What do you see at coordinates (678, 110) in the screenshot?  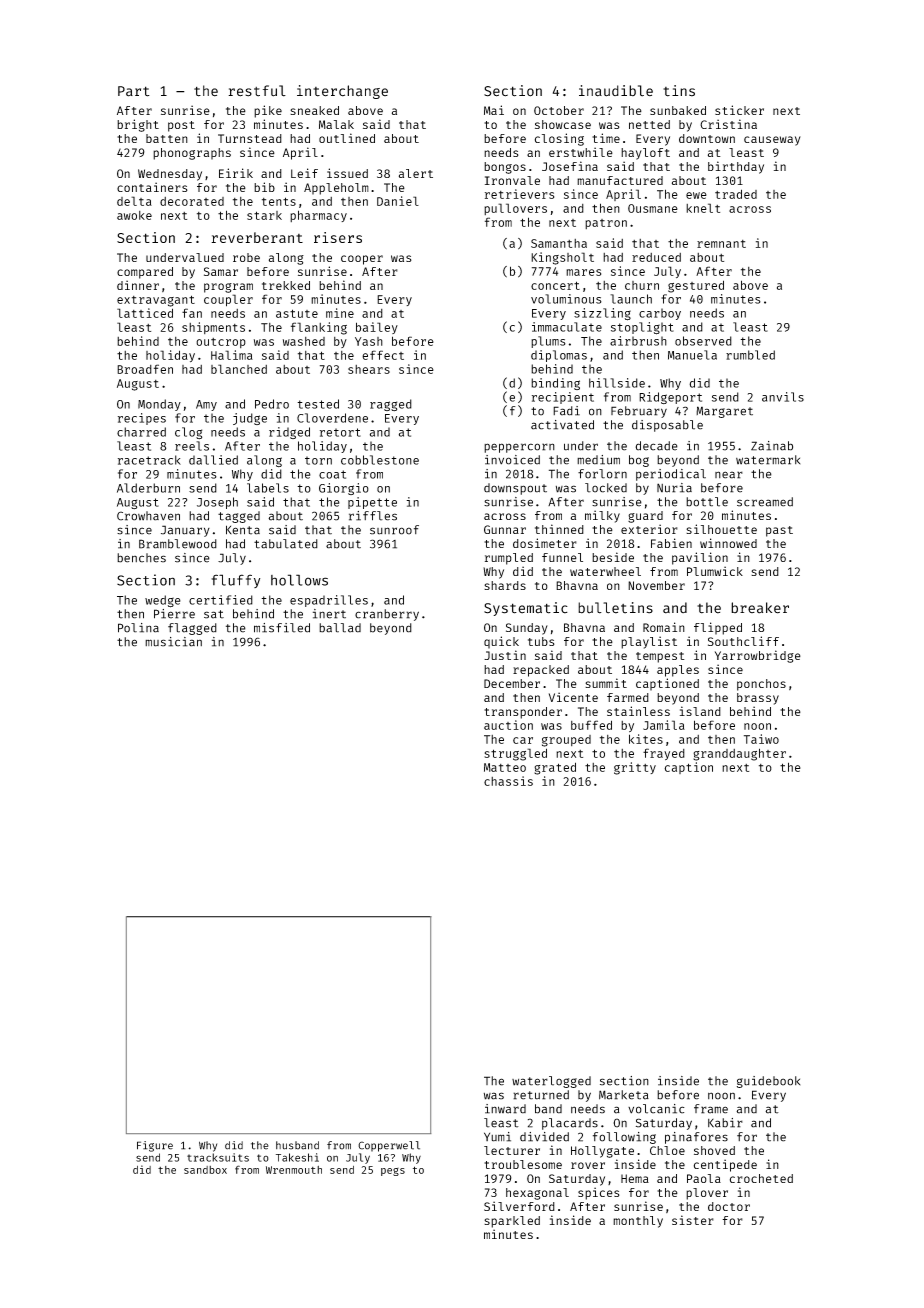 I see `sunbaked` at bounding box center [678, 110].
